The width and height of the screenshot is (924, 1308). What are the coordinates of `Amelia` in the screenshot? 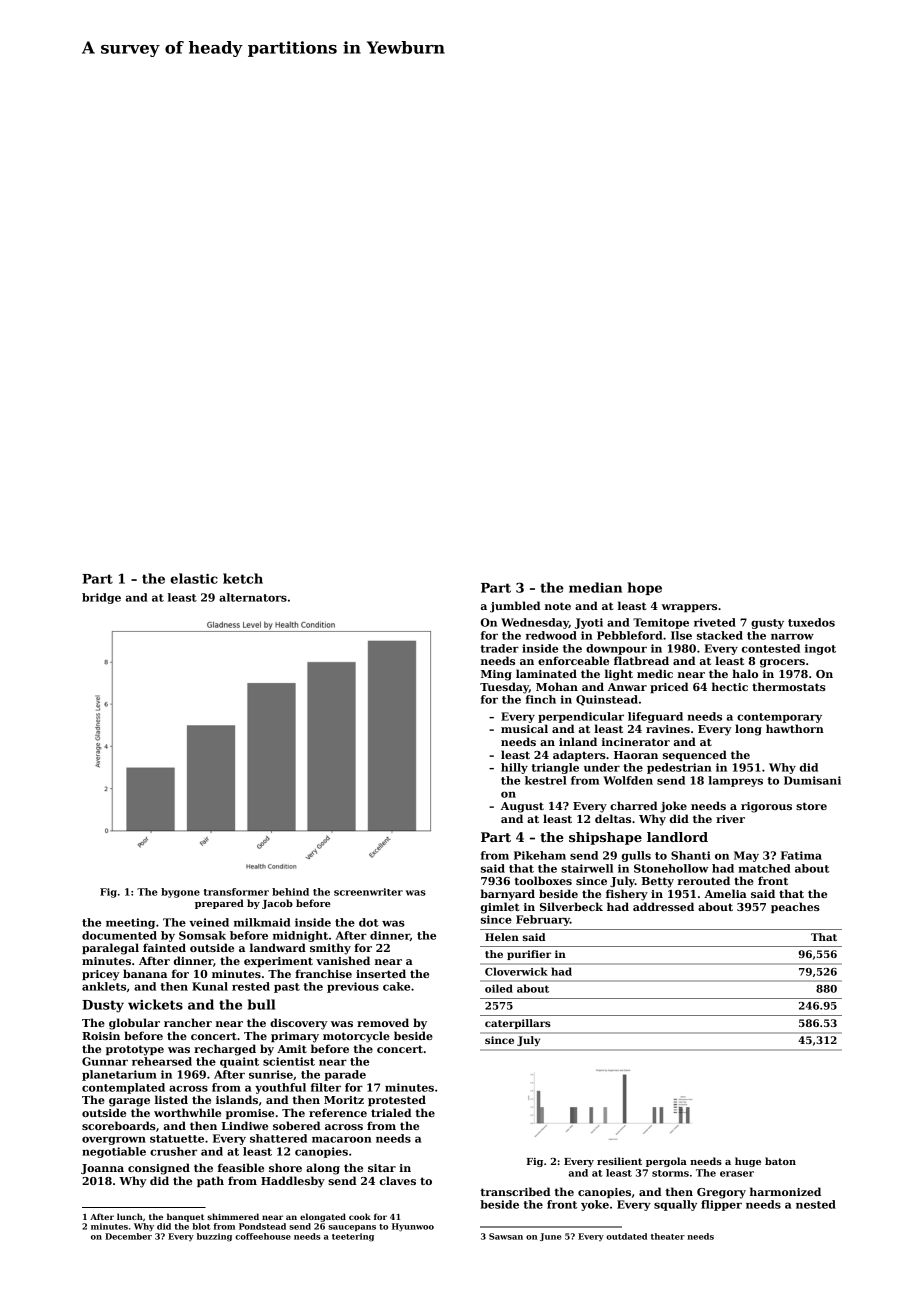 It's located at (725, 893).
